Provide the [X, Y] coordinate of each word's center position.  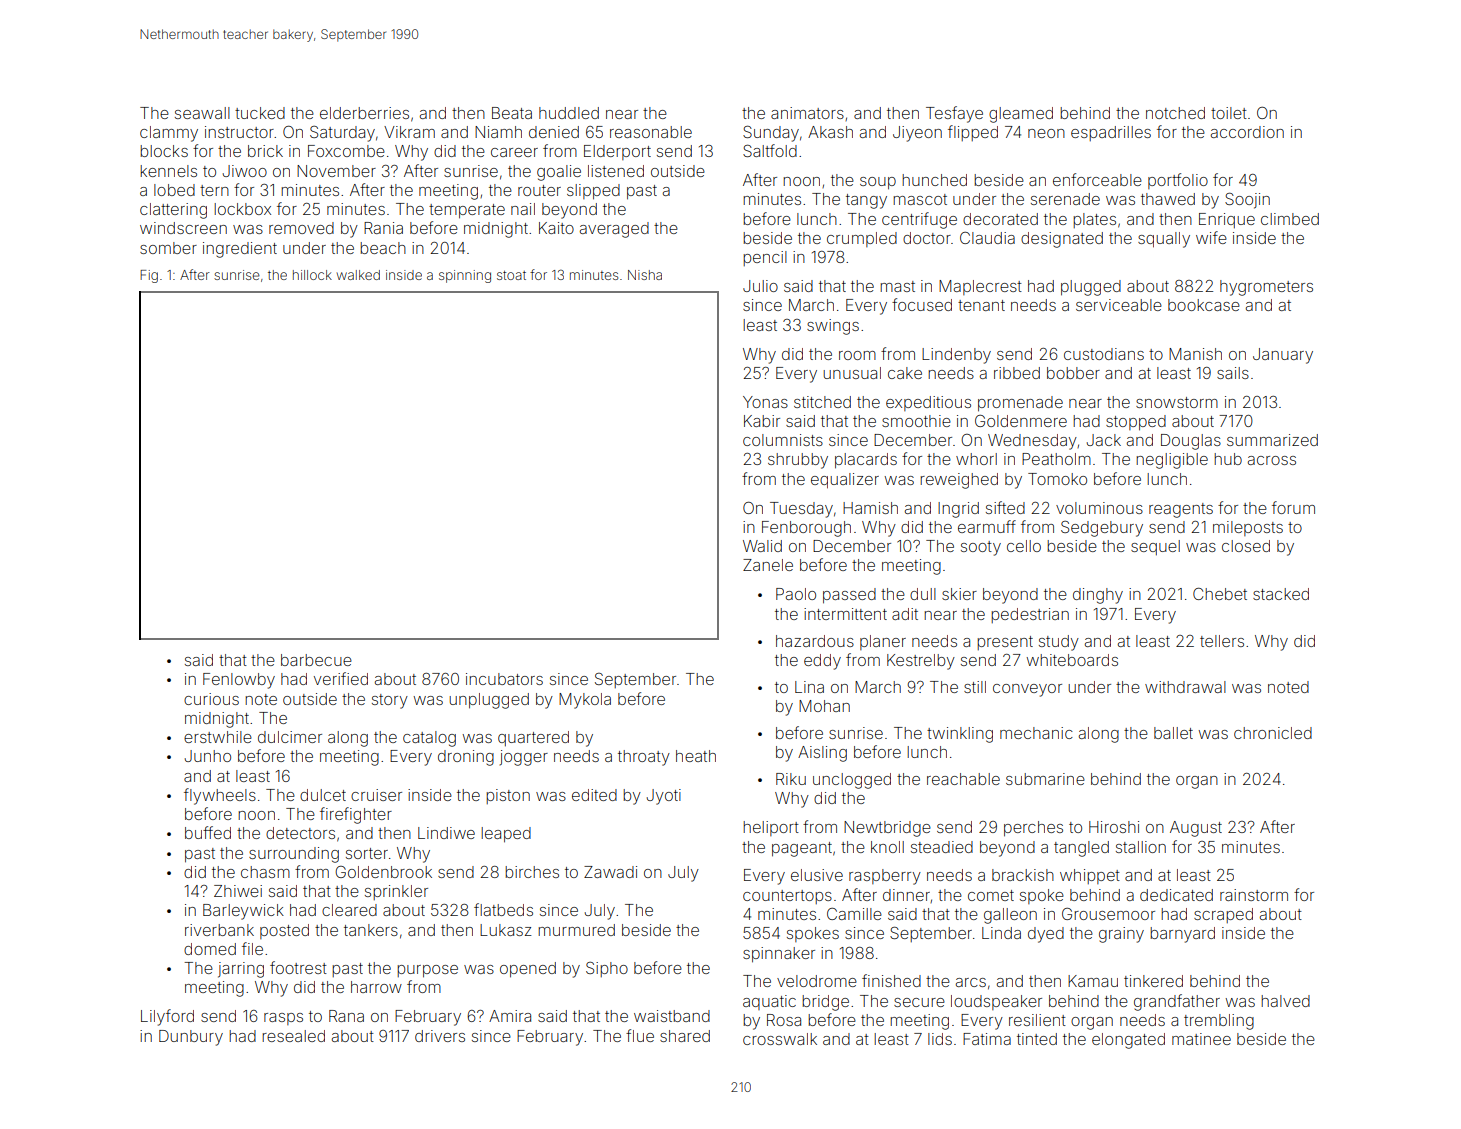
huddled [569, 113]
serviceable [1119, 305]
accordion [1247, 132]
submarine [1045, 779]
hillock [312, 275]
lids [940, 1039]
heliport [771, 828]
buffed [208, 832]
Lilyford [167, 1017]
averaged [614, 230]
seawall [202, 113]
